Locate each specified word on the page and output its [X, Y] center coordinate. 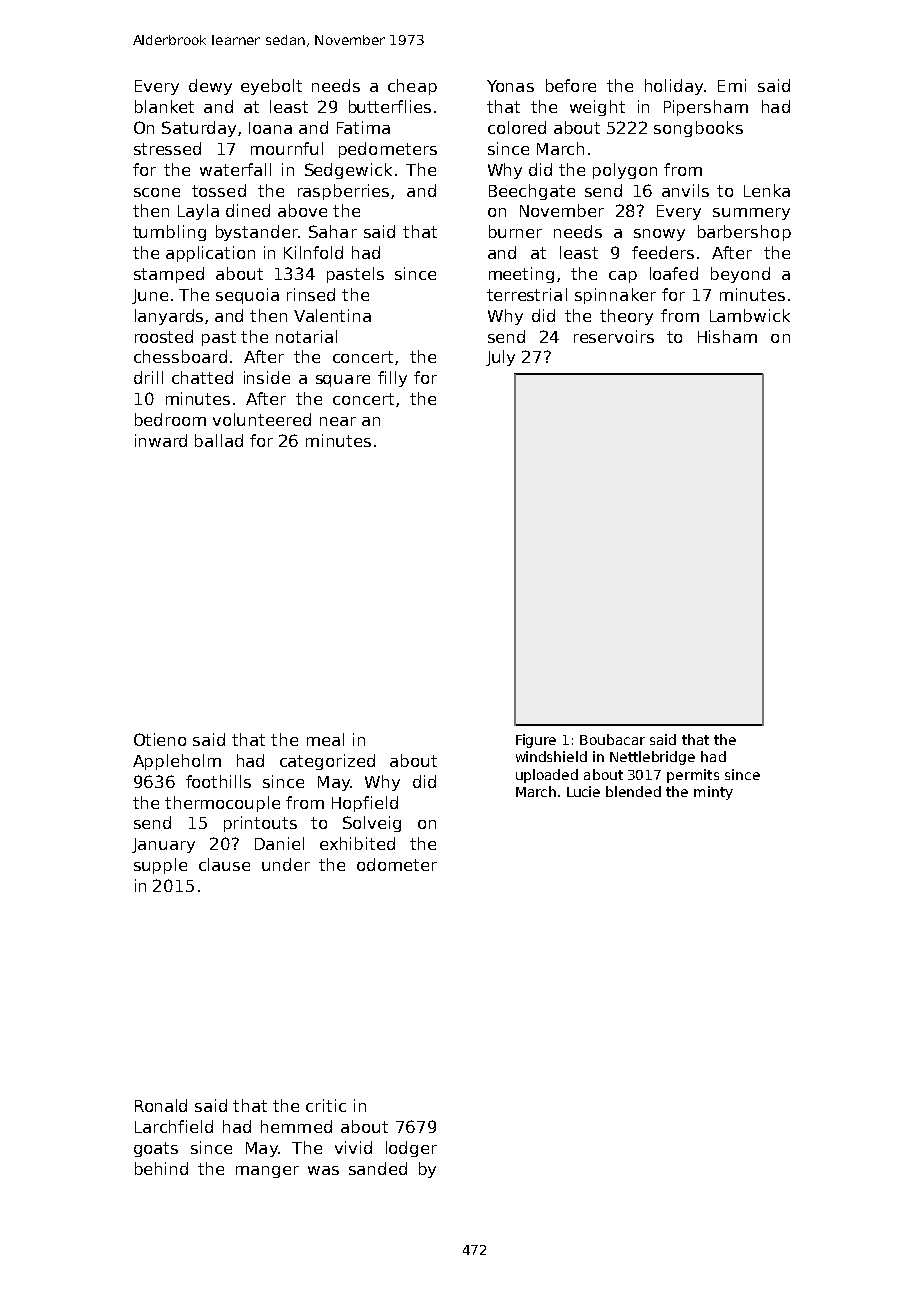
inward [161, 440]
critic [326, 1105]
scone [157, 192]
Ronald [161, 1105]
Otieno [160, 739]
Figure [536, 741]
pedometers [388, 150]
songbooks [698, 129]
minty [713, 793]
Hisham [727, 336]
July [500, 358]
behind [161, 1168]
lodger [411, 1149]
